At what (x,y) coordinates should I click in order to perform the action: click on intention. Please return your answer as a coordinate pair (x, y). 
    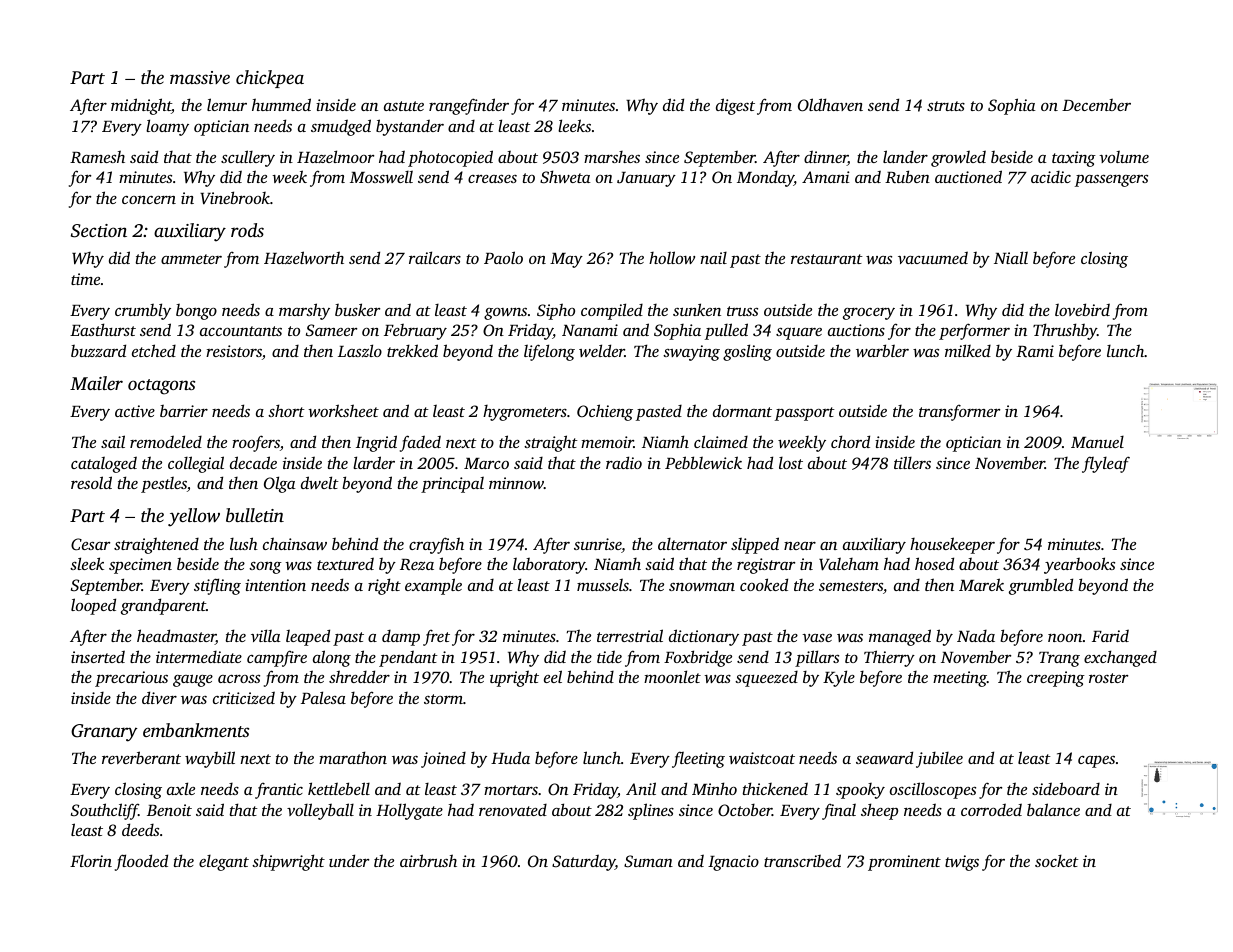
    Looking at the image, I should click on (275, 585).
